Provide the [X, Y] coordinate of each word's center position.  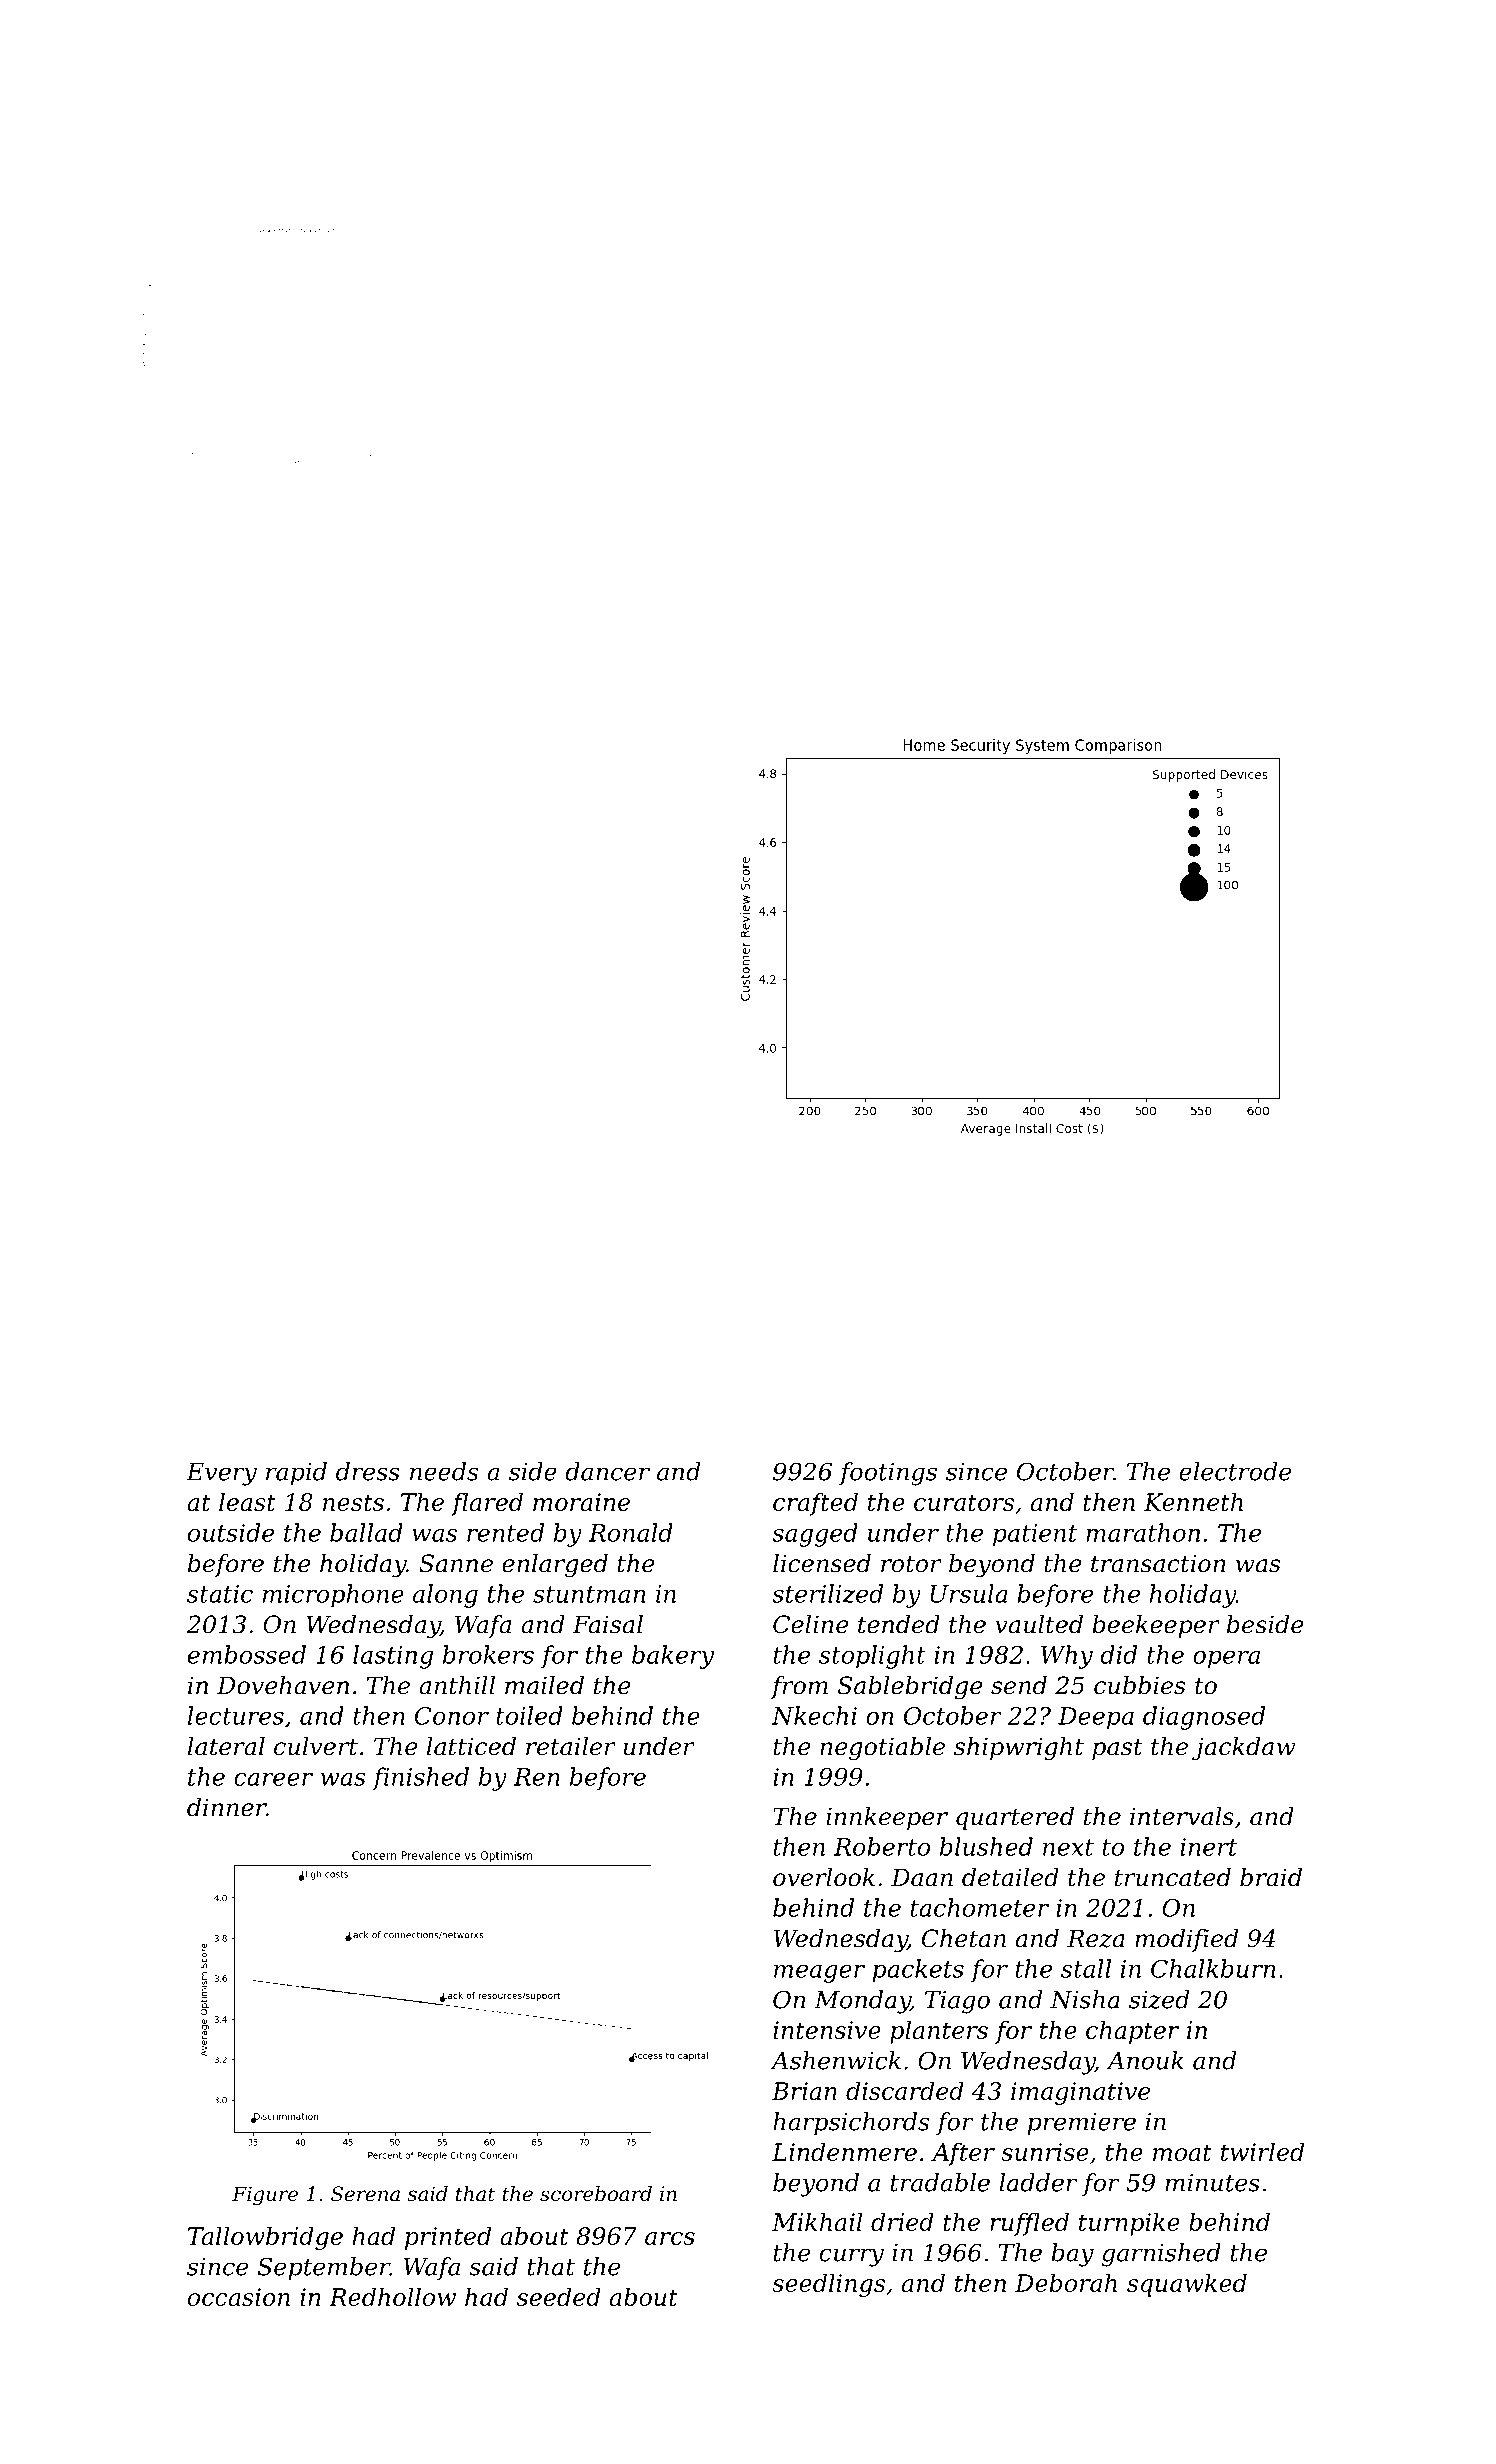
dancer [608, 1471]
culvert [316, 1746]
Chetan [964, 1938]
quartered [1015, 1818]
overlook [824, 1877]
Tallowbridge [265, 2238]
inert [1208, 1847]
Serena [365, 2194]
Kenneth [1193, 1501]
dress [368, 1471]
